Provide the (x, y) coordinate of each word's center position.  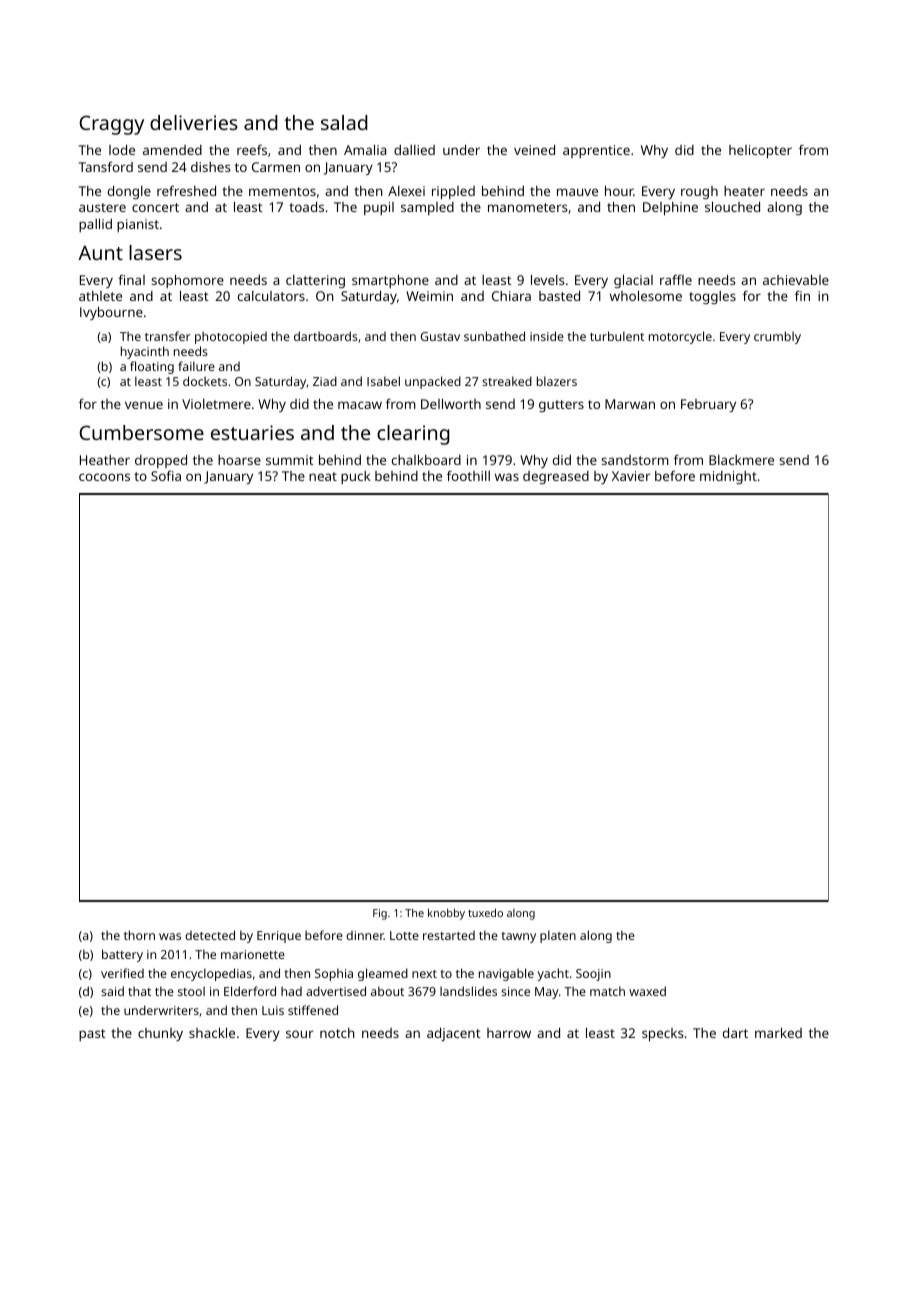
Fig (380, 914)
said (112, 991)
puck (355, 477)
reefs (252, 149)
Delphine (670, 209)
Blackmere (741, 460)
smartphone (390, 281)
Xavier (631, 476)
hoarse (239, 460)
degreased (556, 477)
